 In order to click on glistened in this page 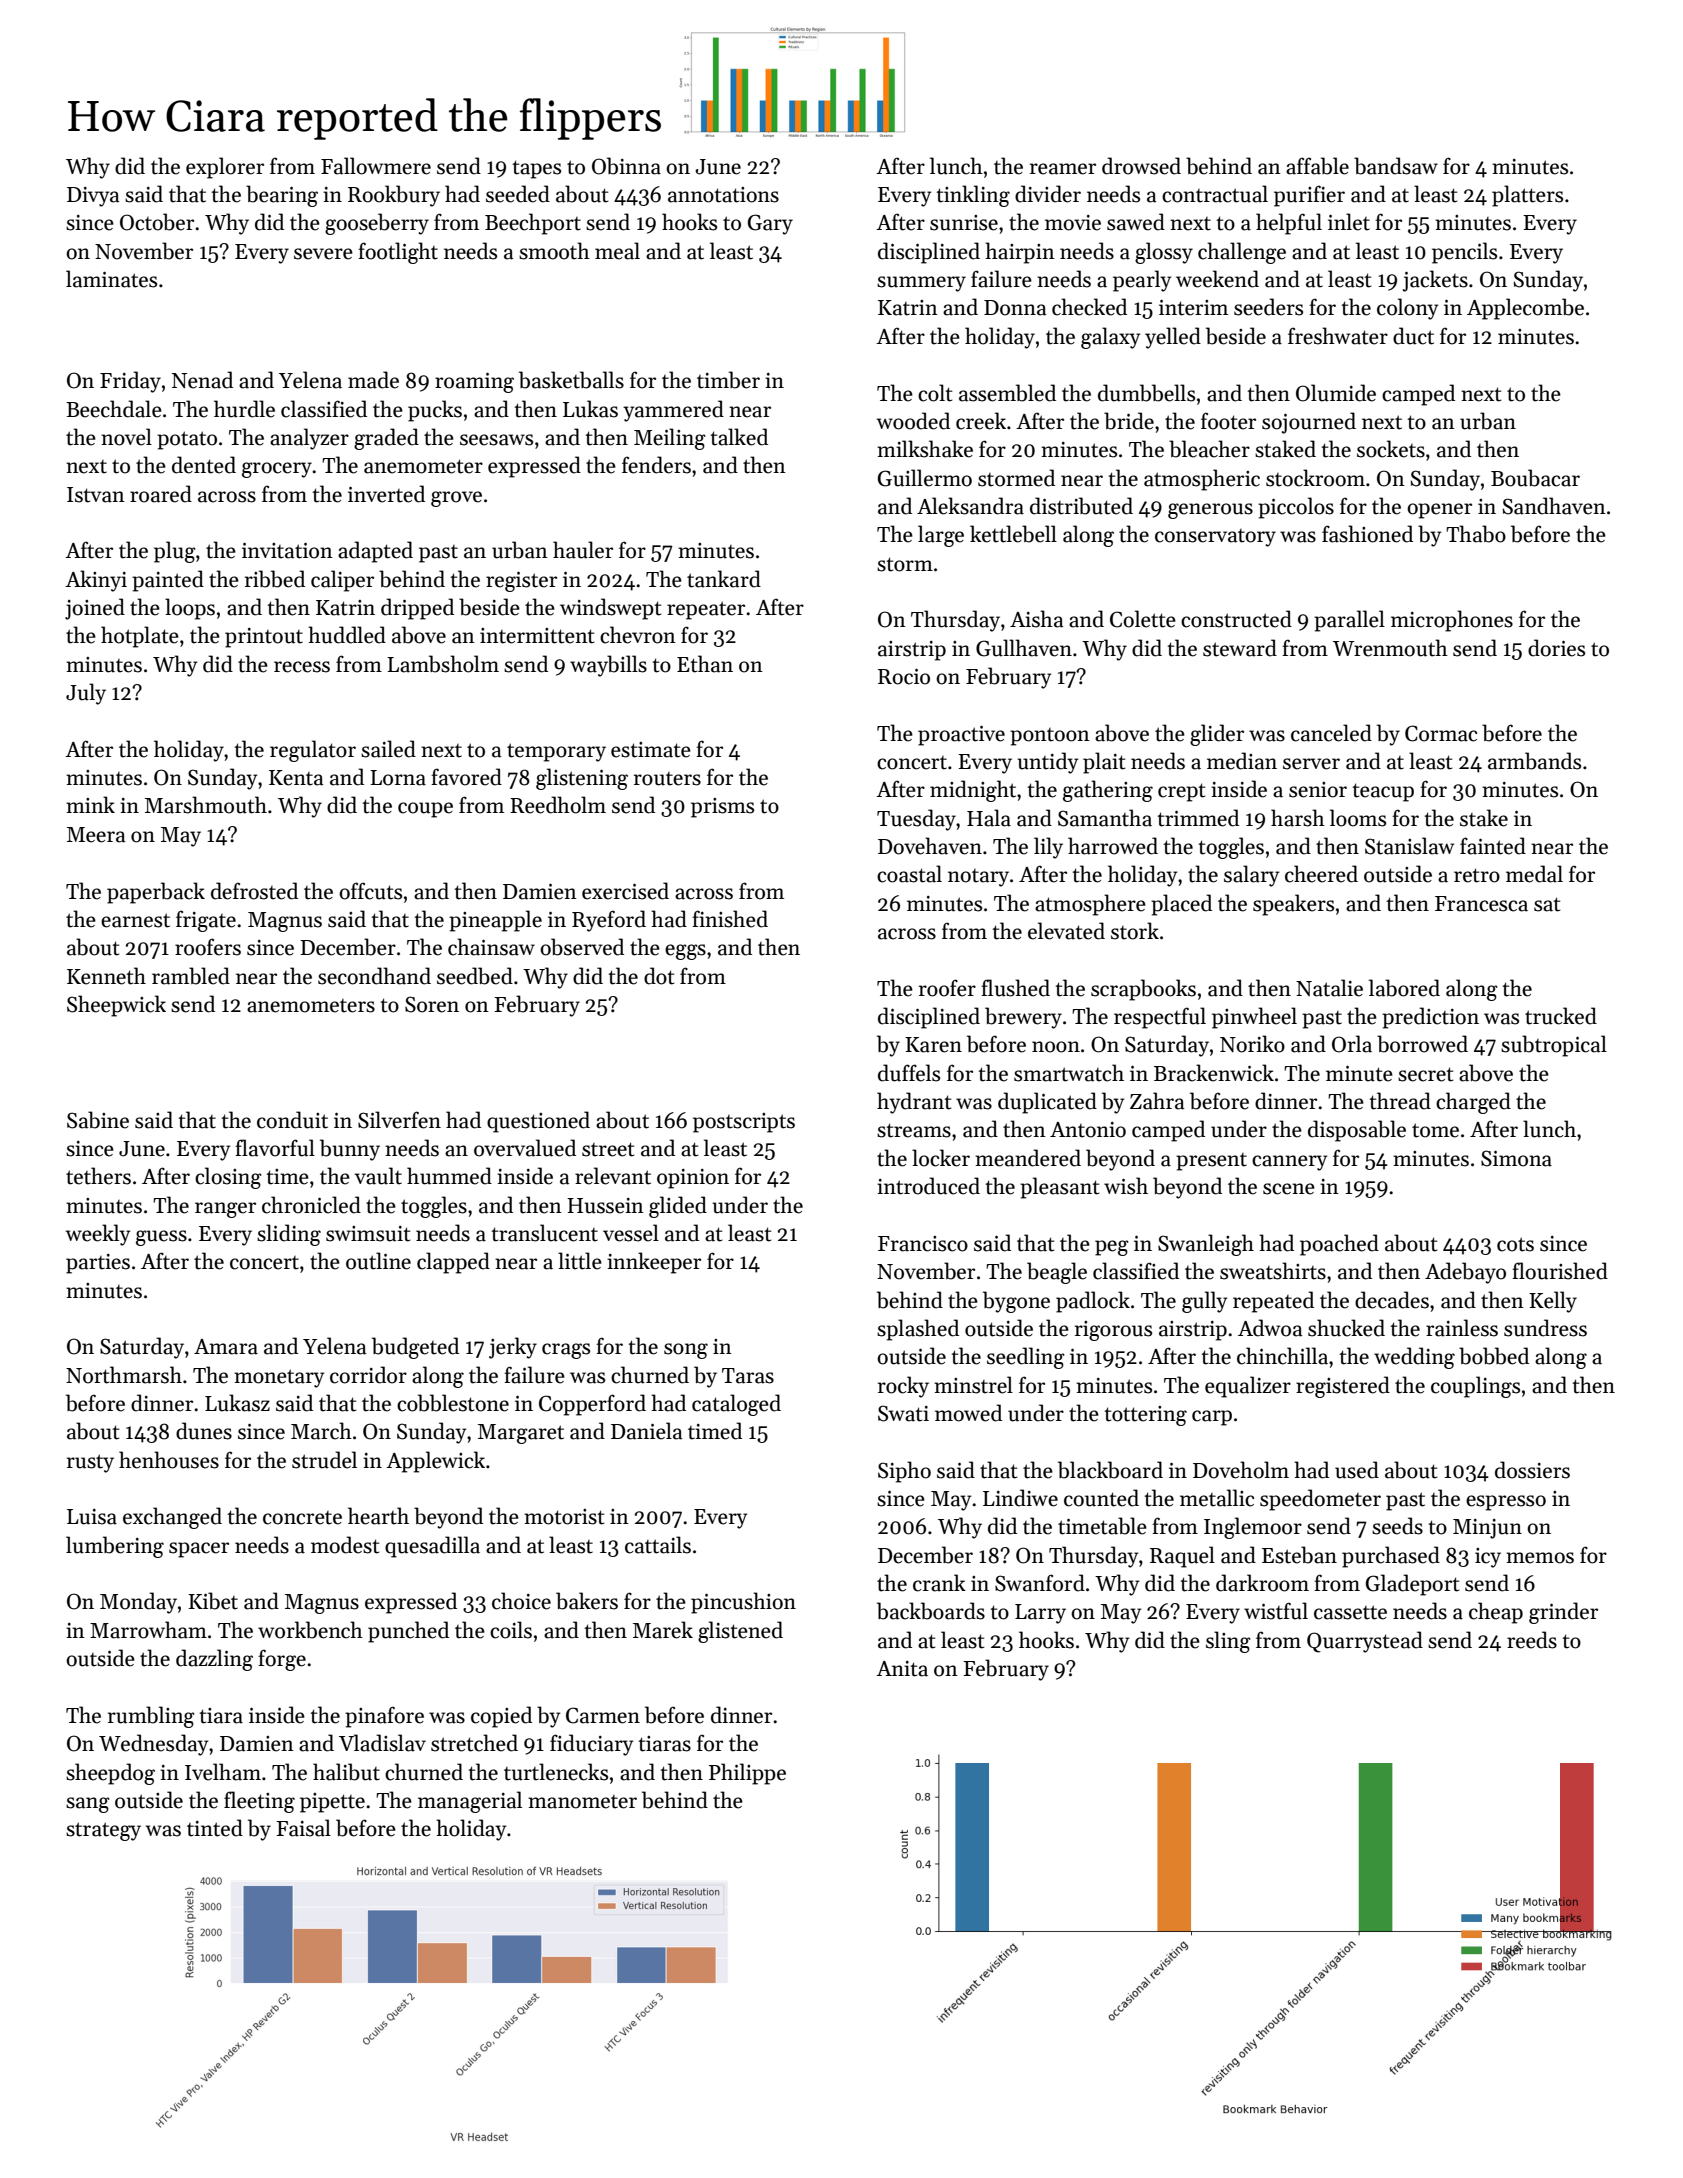, I will do `click(740, 1632)`.
